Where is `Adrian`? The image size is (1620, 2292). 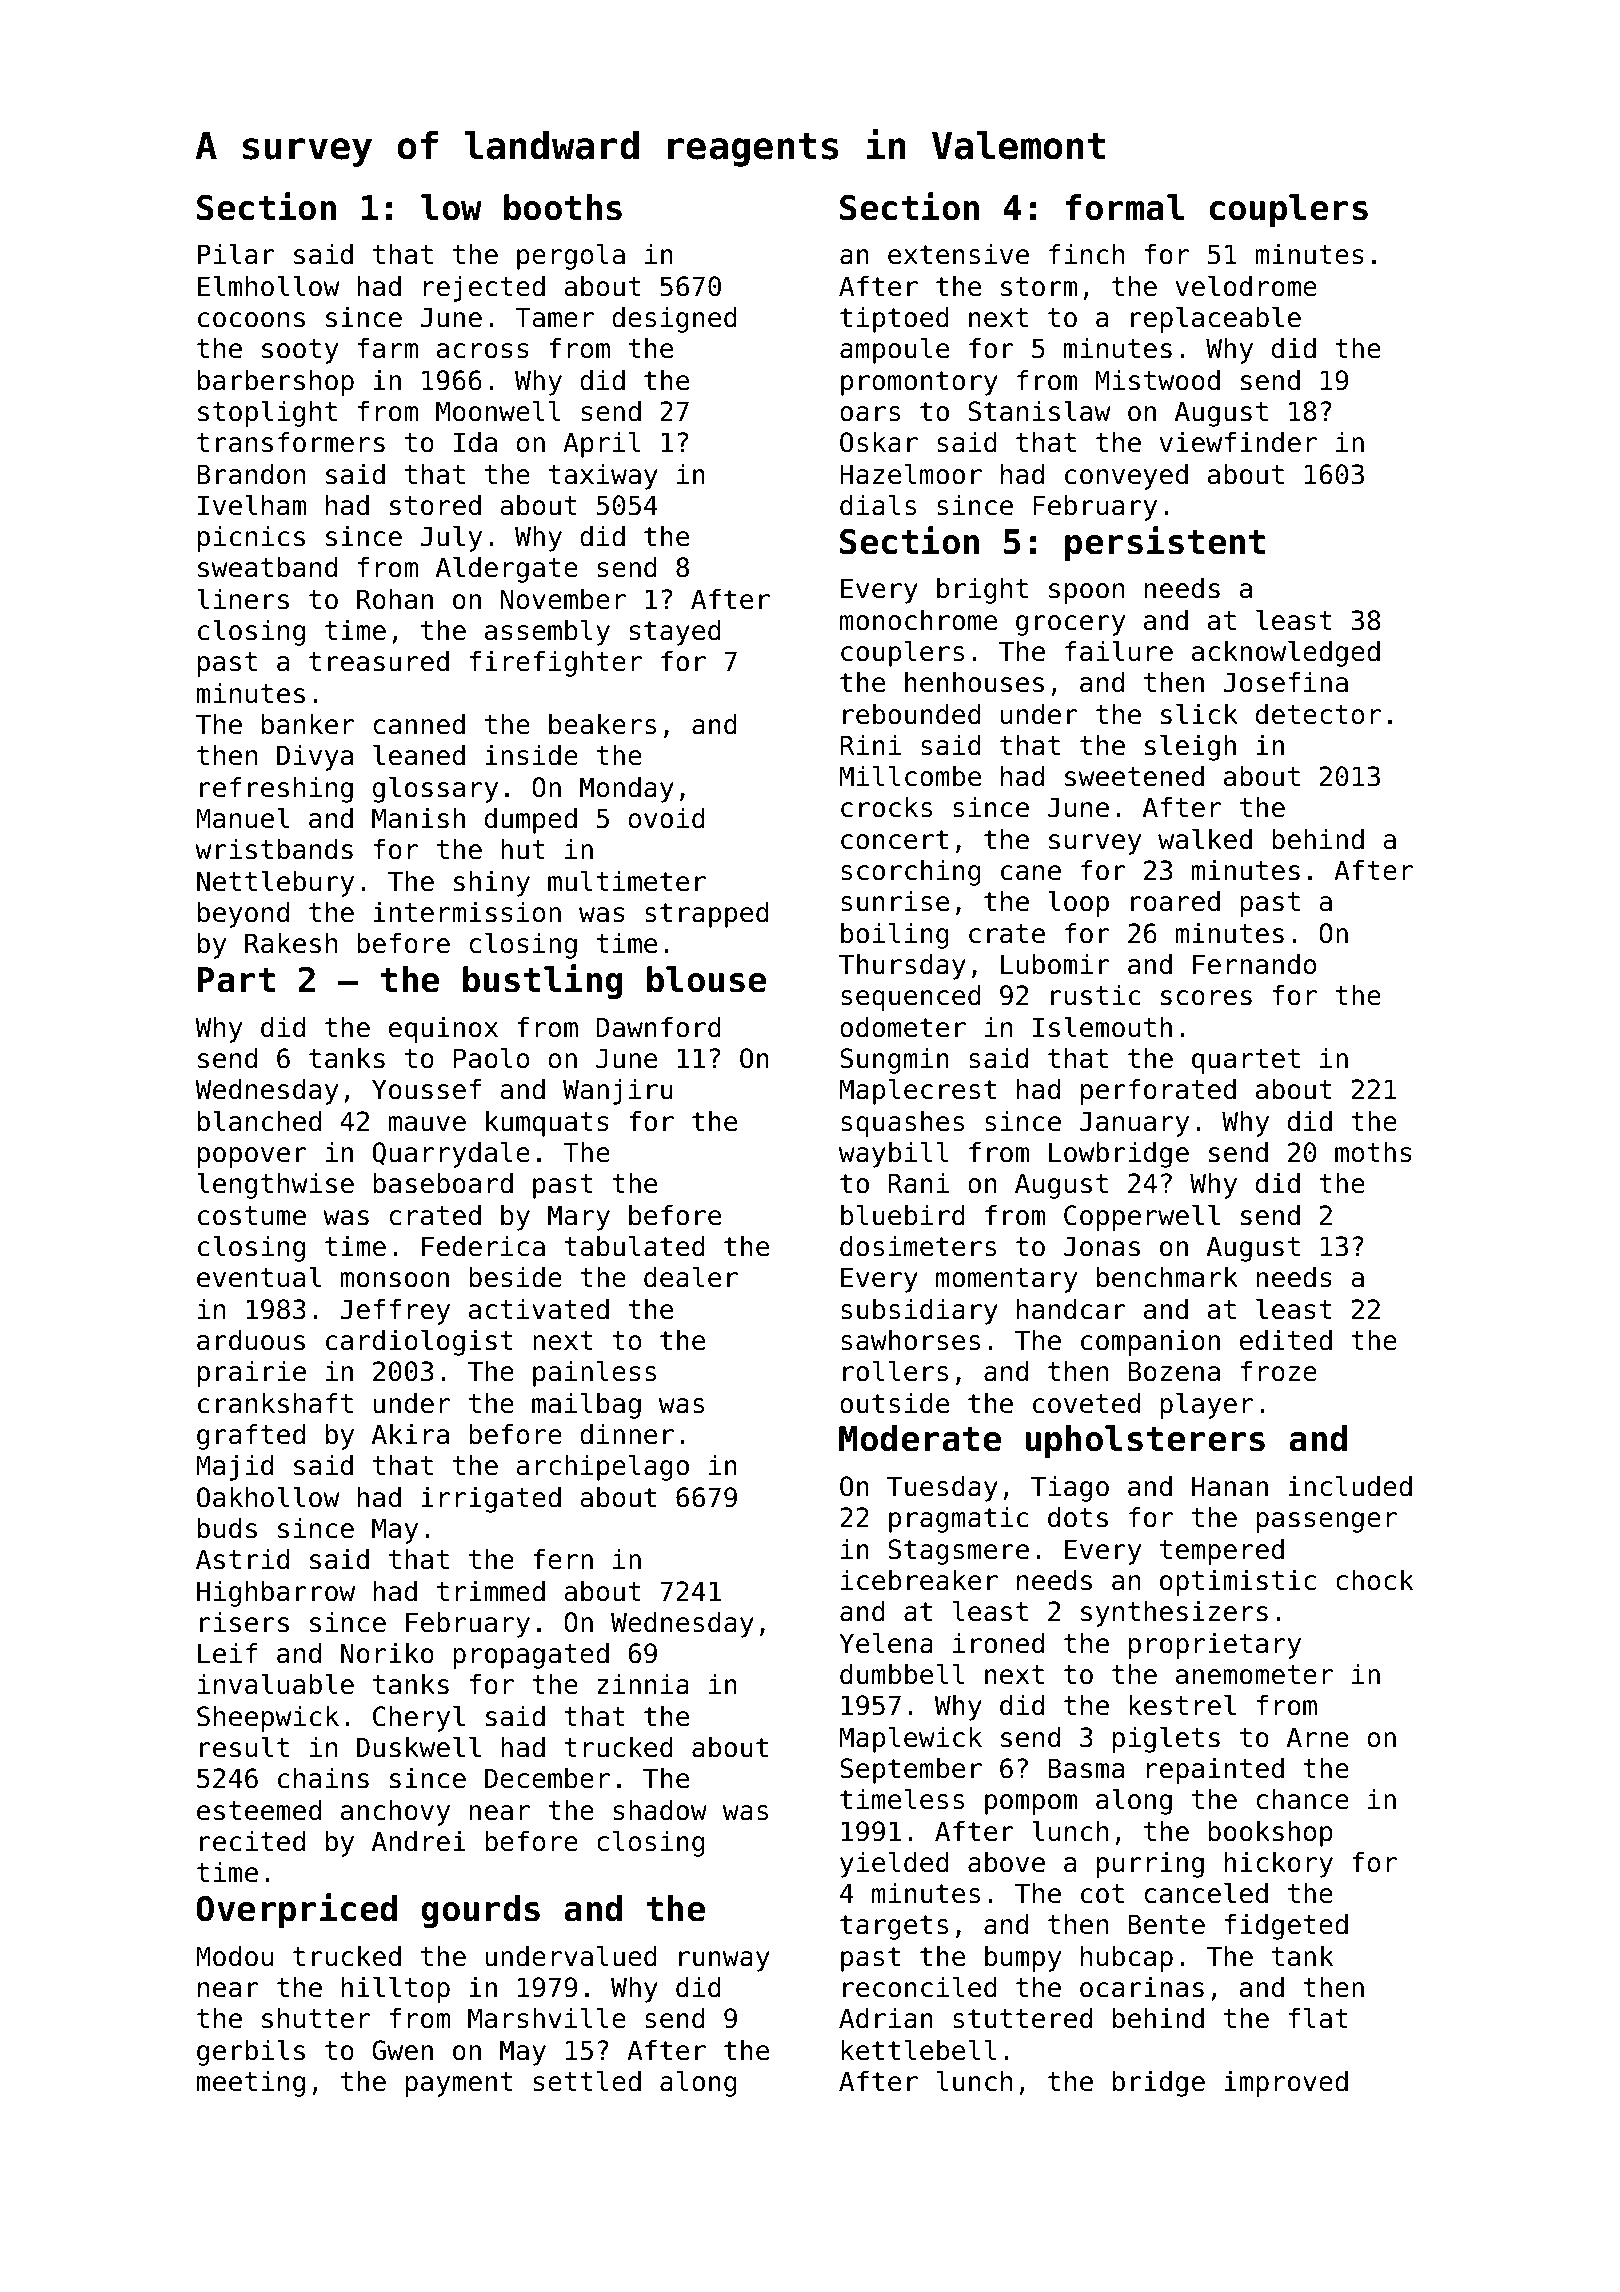
Adrian is located at coordinates (886, 2018).
